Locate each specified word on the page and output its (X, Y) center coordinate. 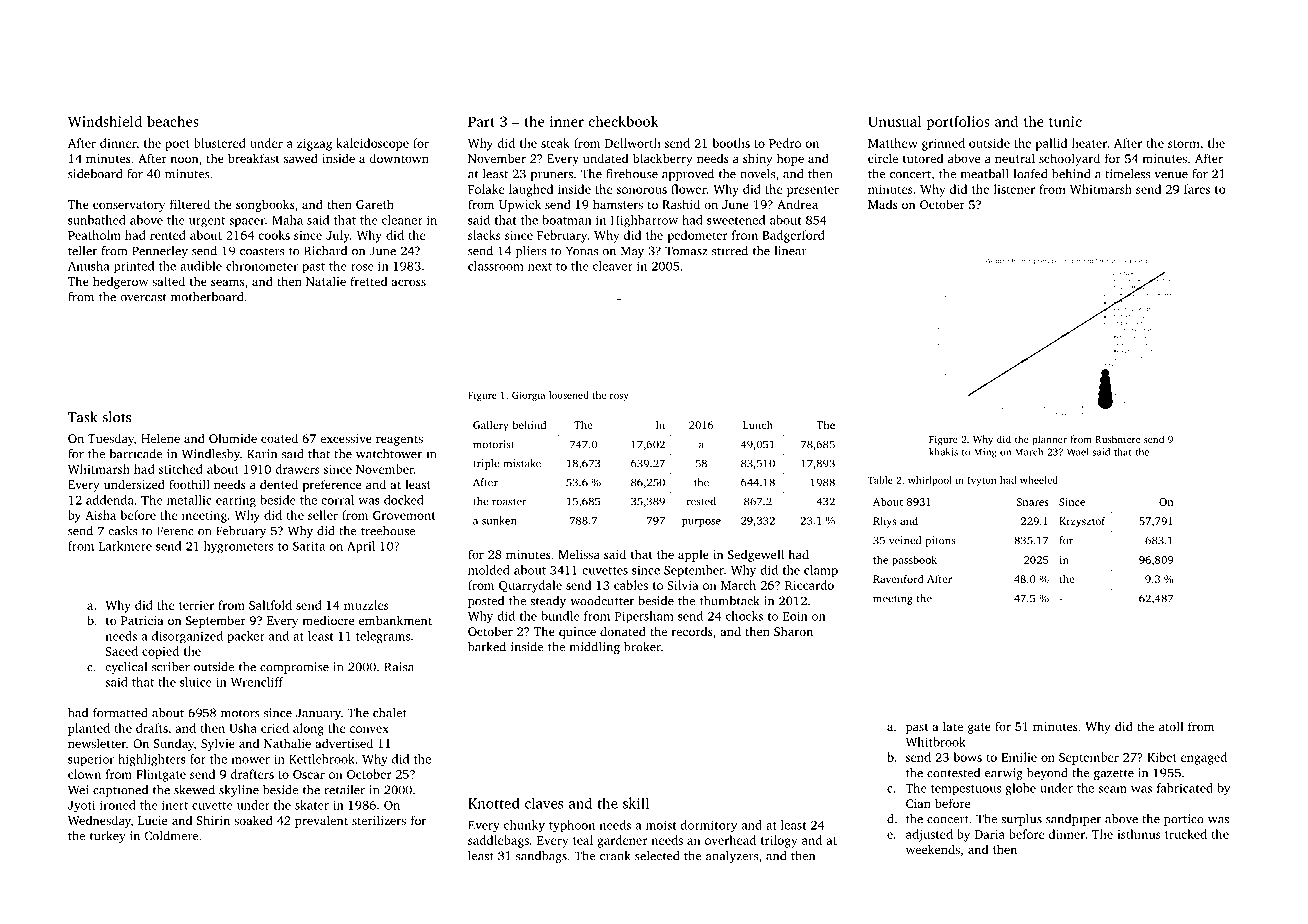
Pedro (785, 143)
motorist (493, 444)
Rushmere (1117, 439)
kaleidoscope (372, 144)
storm (1184, 144)
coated (279, 438)
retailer (344, 790)
